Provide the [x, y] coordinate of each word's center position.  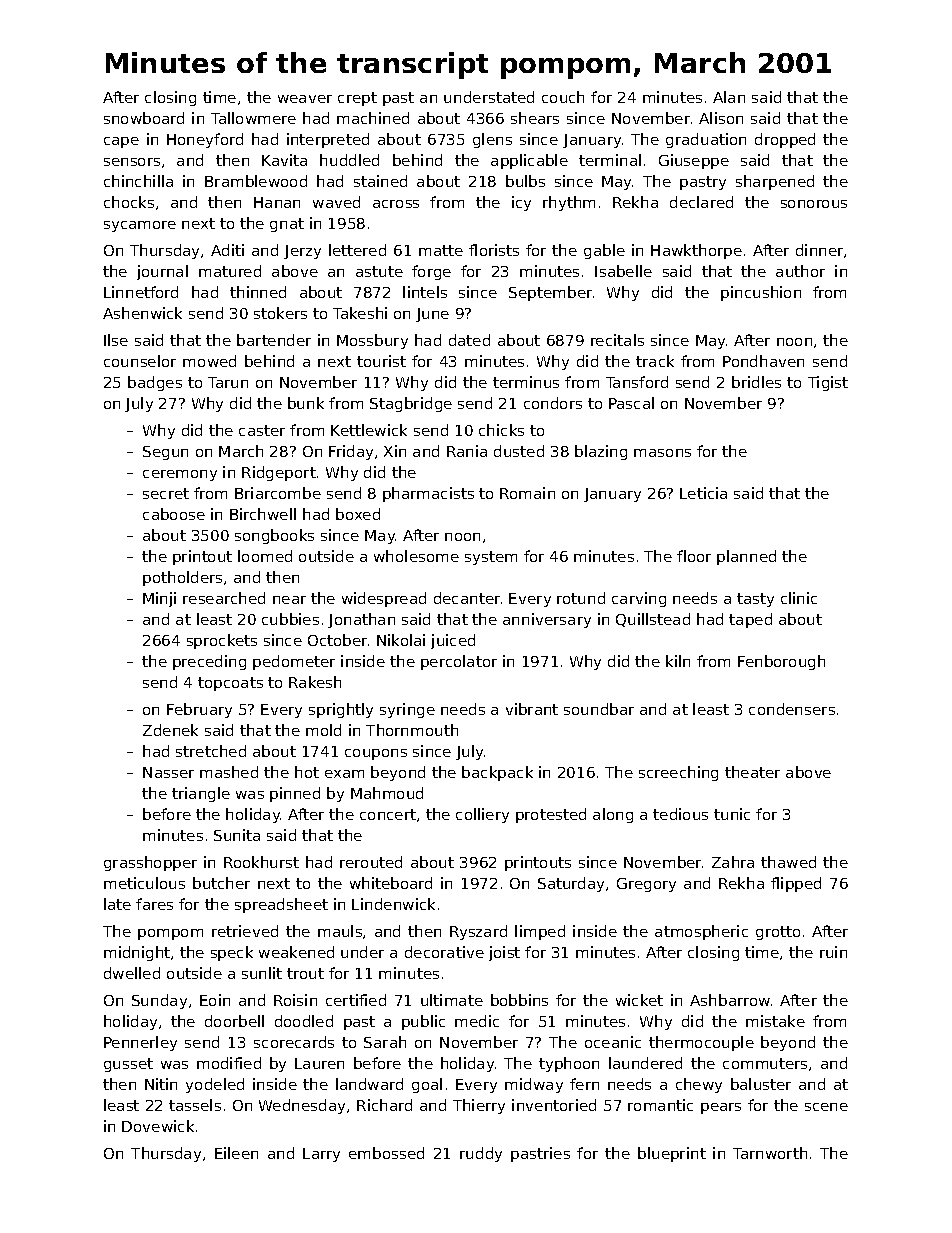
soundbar [599, 709]
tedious [680, 814]
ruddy [481, 1154]
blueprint [672, 1154]
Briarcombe [278, 493]
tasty [755, 600]
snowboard [144, 118]
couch [563, 97]
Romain [527, 493]
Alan [729, 97]
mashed [229, 772]
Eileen [236, 1153]
